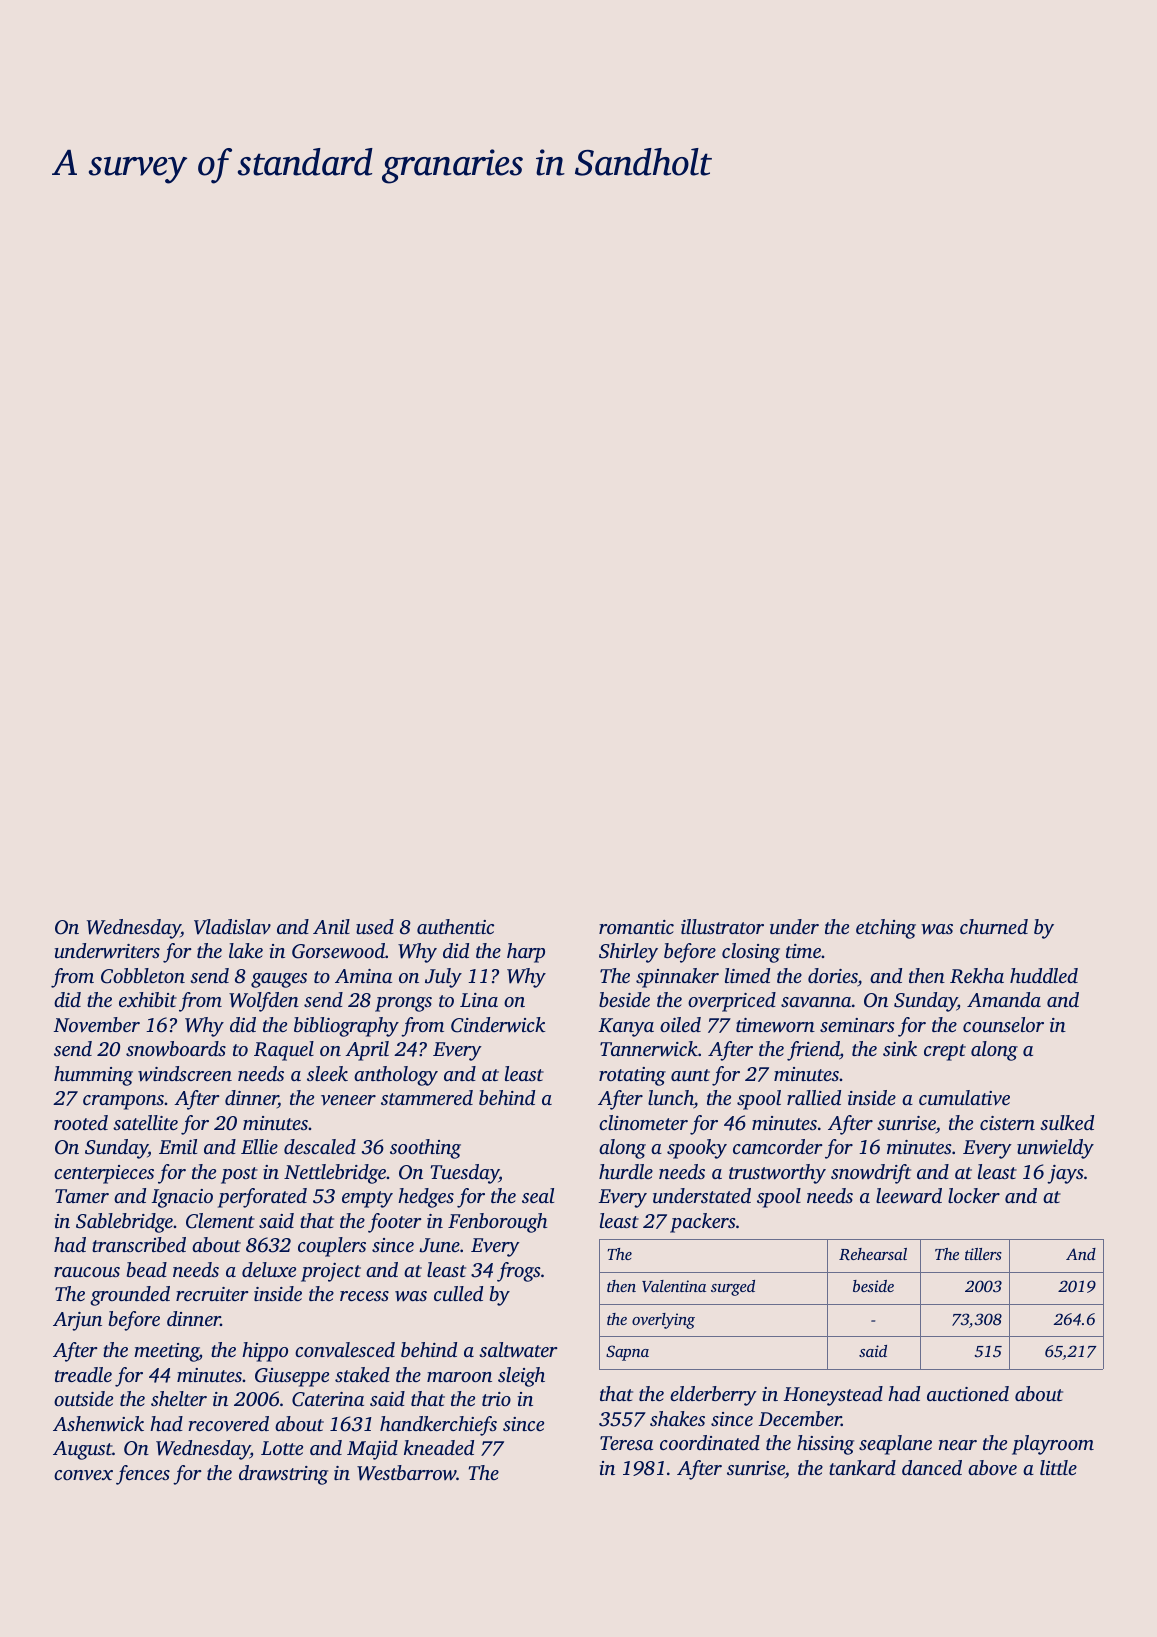 The width and height of the page is (1157, 1637). What do you see at coordinates (1044, 975) in the page?
I see `huddled` at bounding box center [1044, 975].
